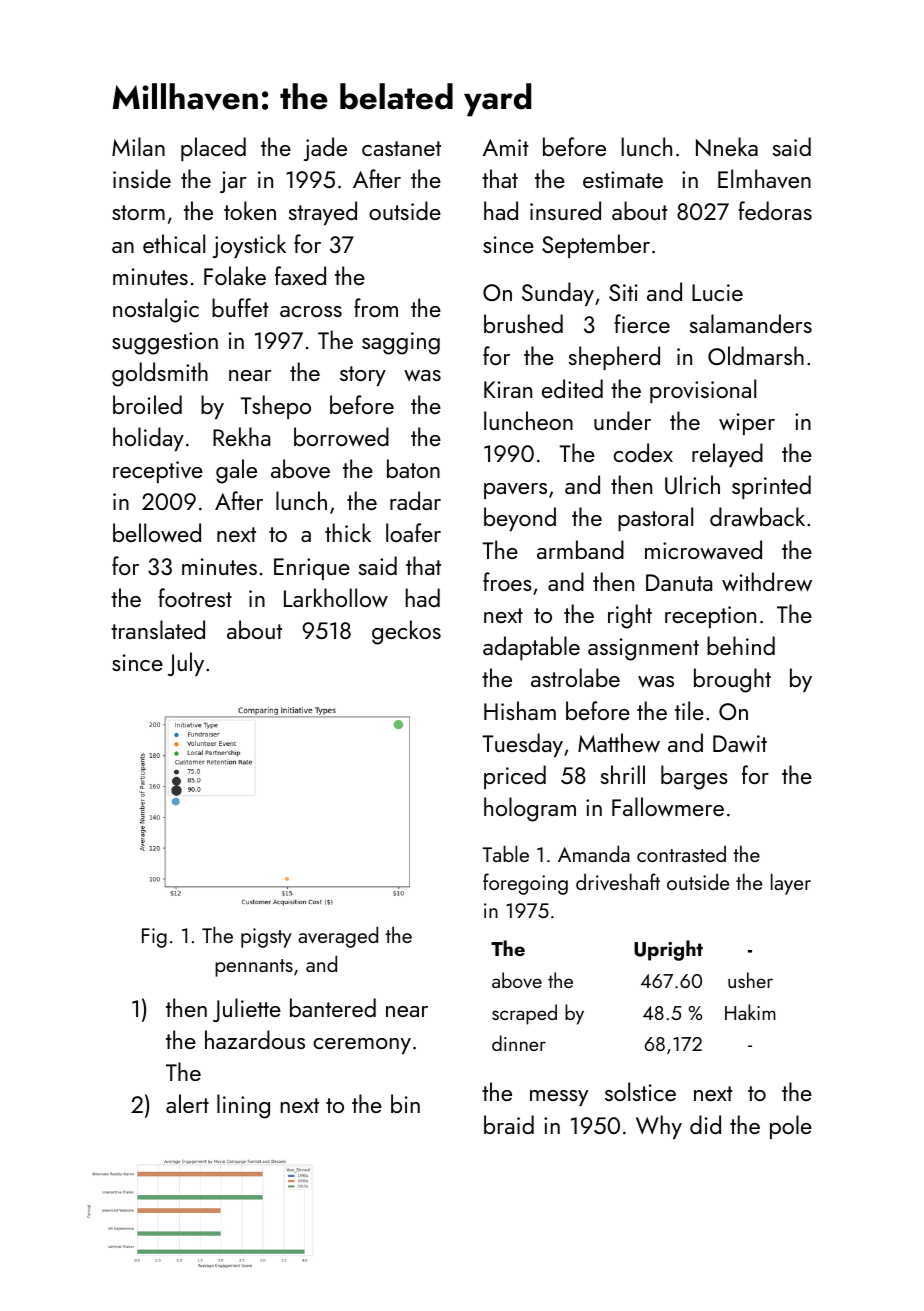 Image resolution: width=924 pixels, height=1311 pixels. What do you see at coordinates (401, 148) in the page?
I see `castanet` at bounding box center [401, 148].
